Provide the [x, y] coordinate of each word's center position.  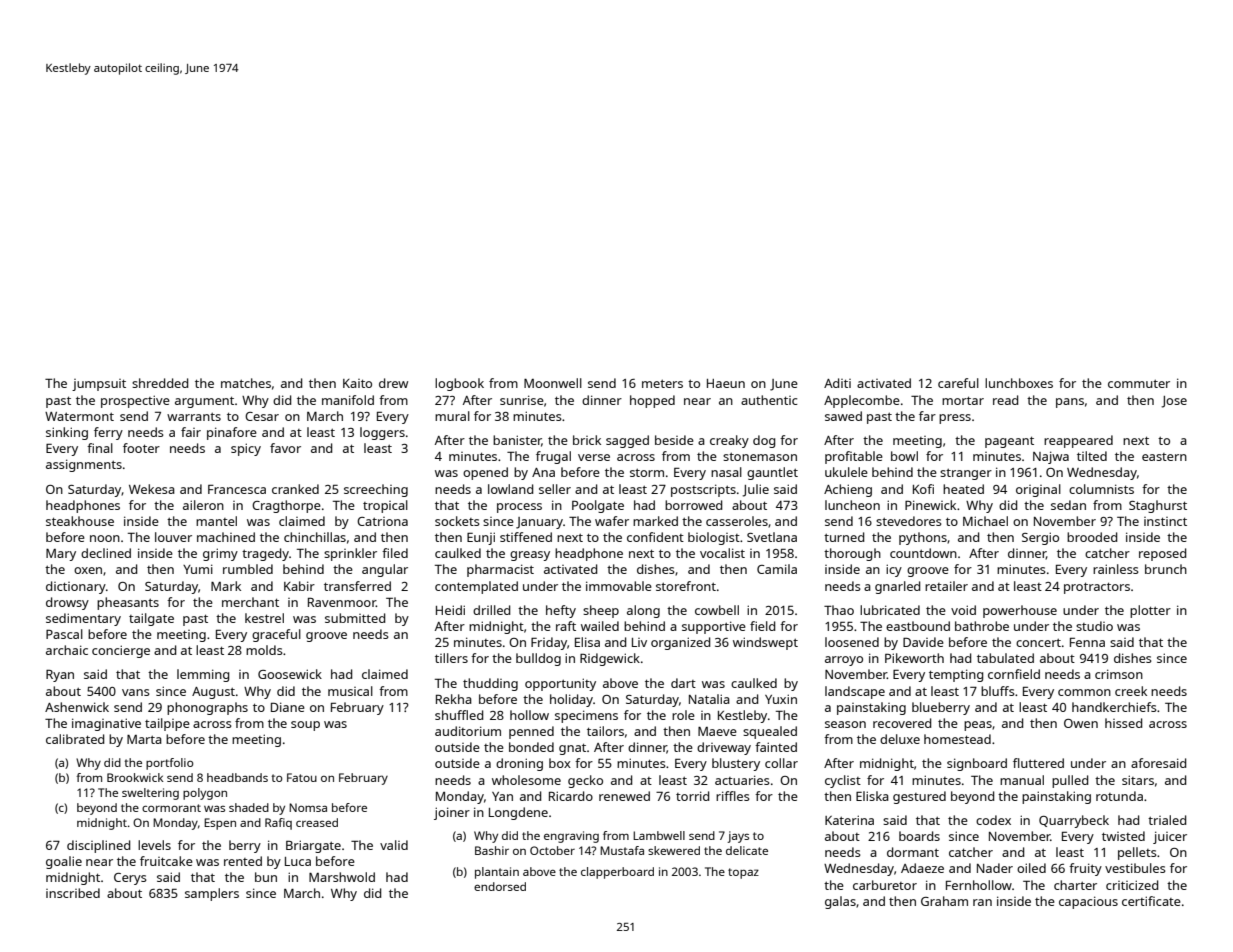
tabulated [1005, 658]
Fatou [302, 777]
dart [683, 683]
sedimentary [83, 619]
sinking [67, 433]
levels [154, 845]
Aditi [837, 383]
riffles [733, 796]
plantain [497, 873]
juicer [1170, 837]
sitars [1138, 780]
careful [958, 383]
